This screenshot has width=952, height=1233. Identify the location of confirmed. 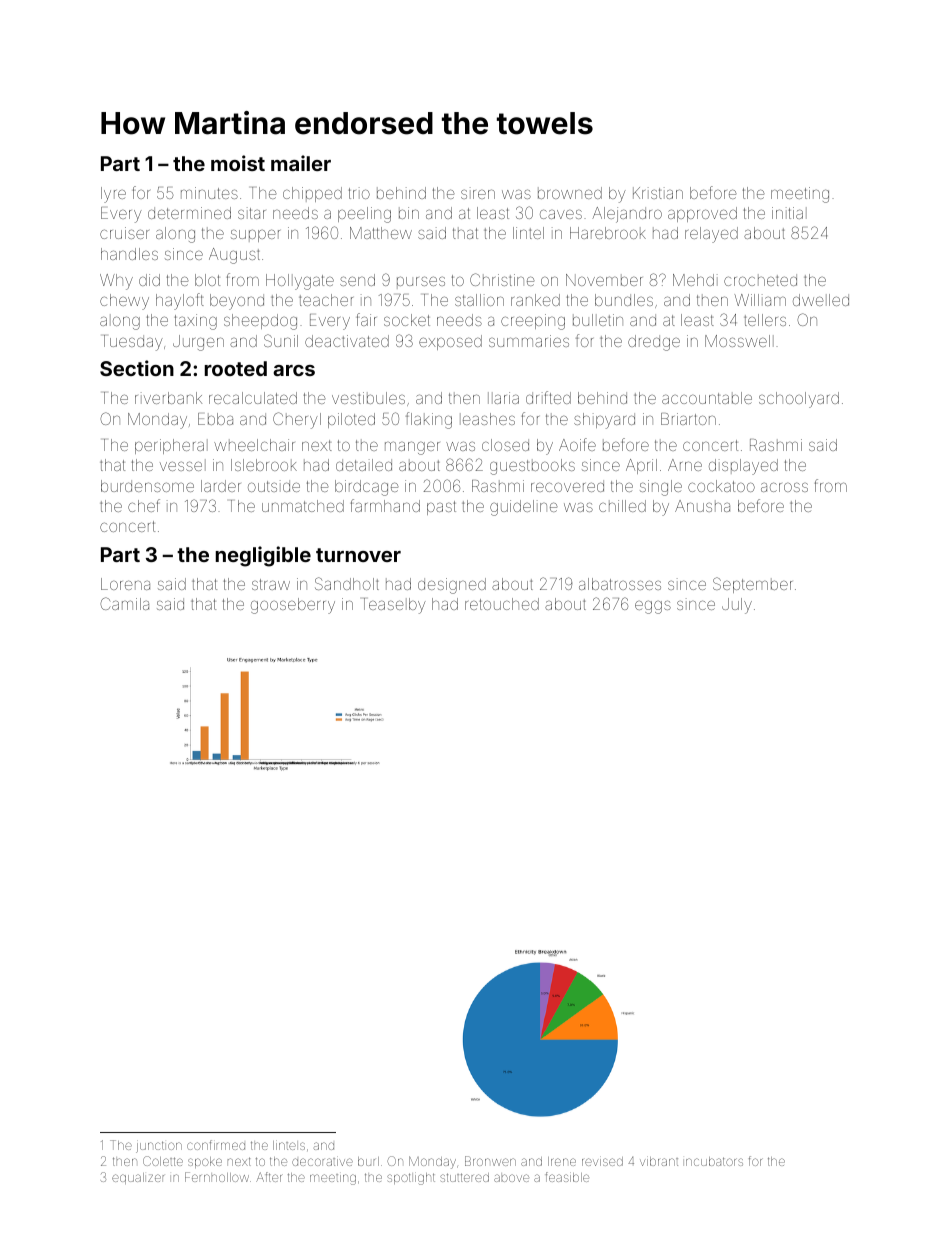
(216, 1145).
